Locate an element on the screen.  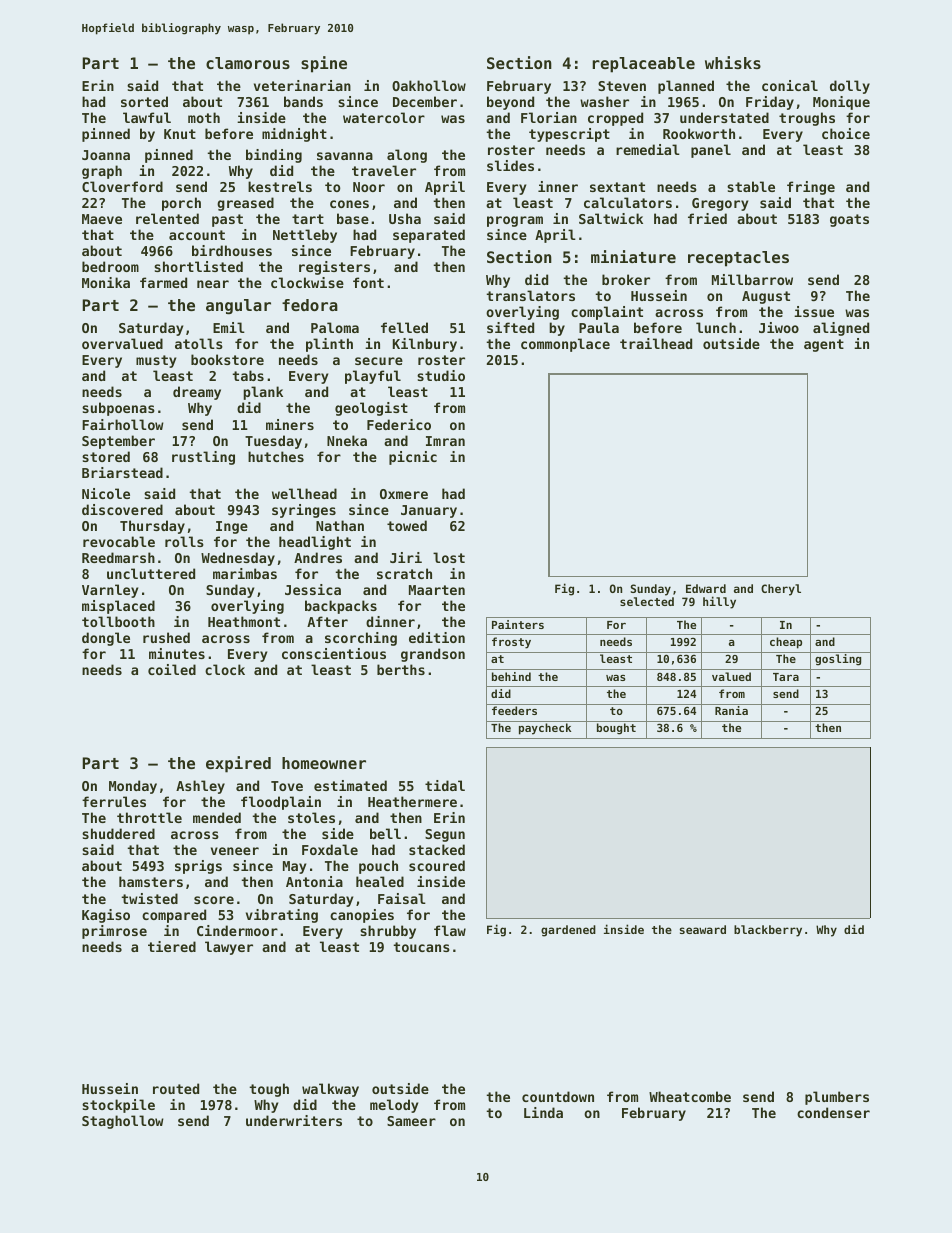
musty is located at coordinates (156, 361).
